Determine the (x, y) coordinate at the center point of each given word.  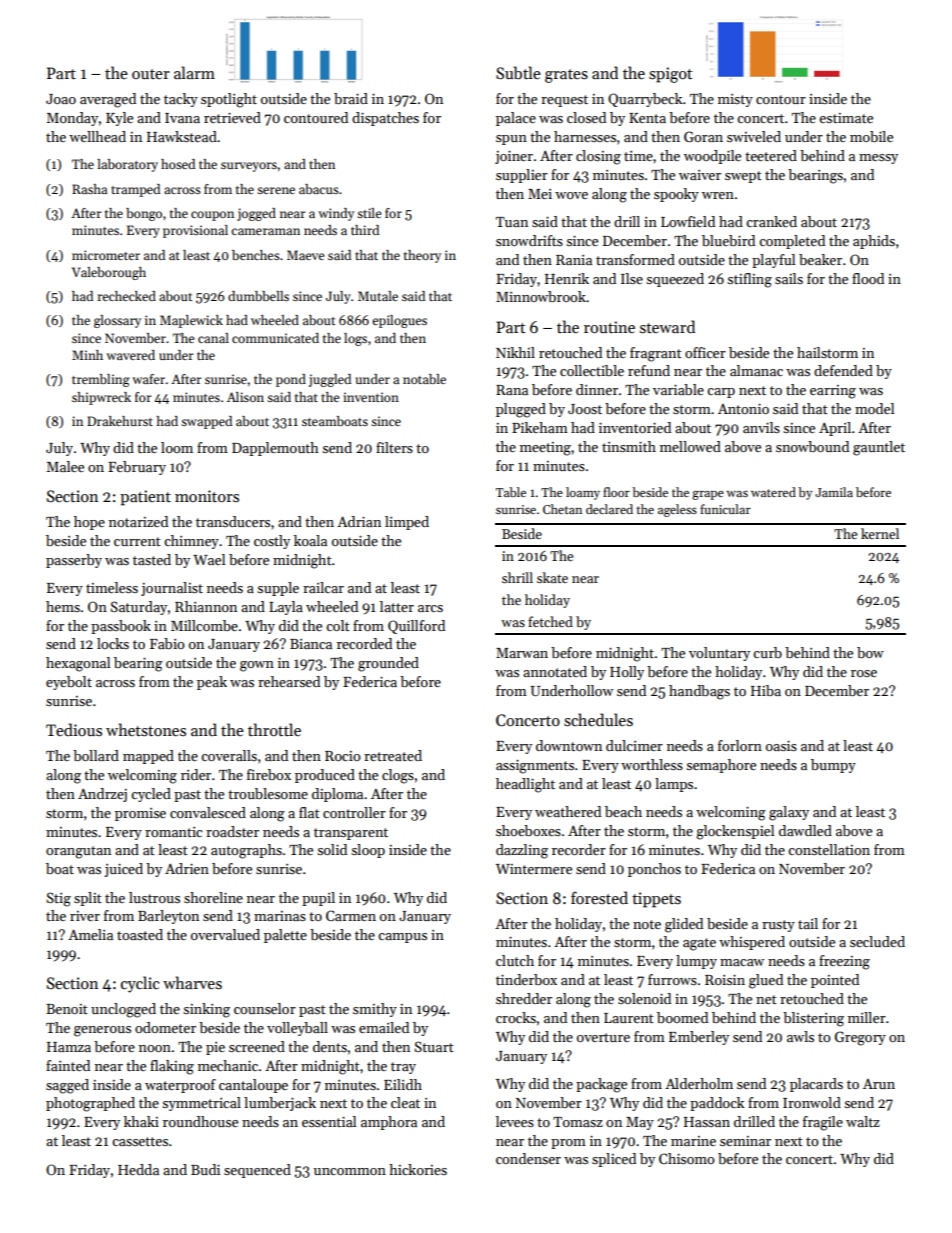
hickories (418, 1169)
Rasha (89, 189)
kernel (880, 533)
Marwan (522, 653)
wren (718, 195)
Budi (205, 1169)
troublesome (268, 793)
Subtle (518, 73)
